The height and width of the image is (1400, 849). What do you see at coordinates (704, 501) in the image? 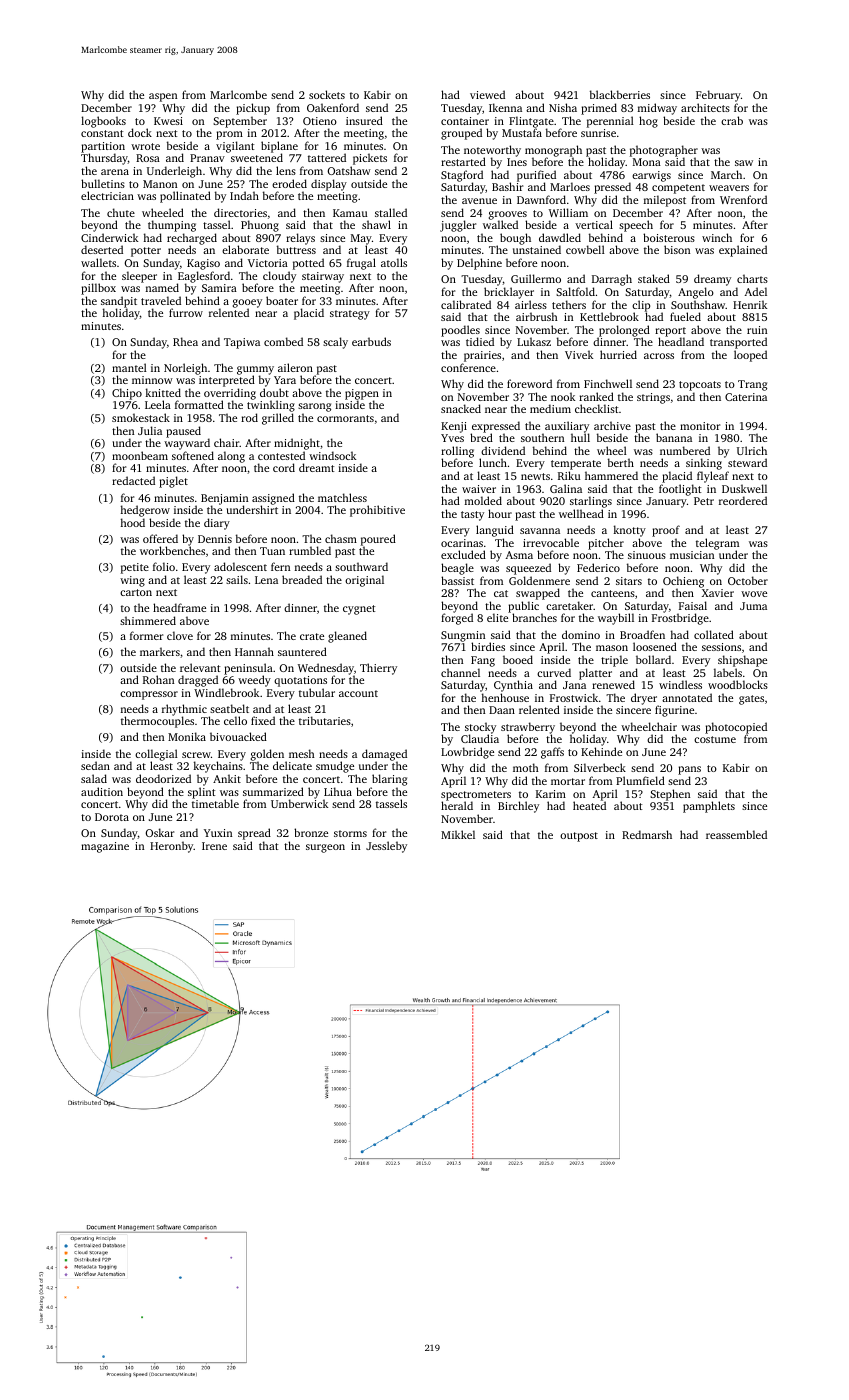
I see `Petr` at bounding box center [704, 501].
